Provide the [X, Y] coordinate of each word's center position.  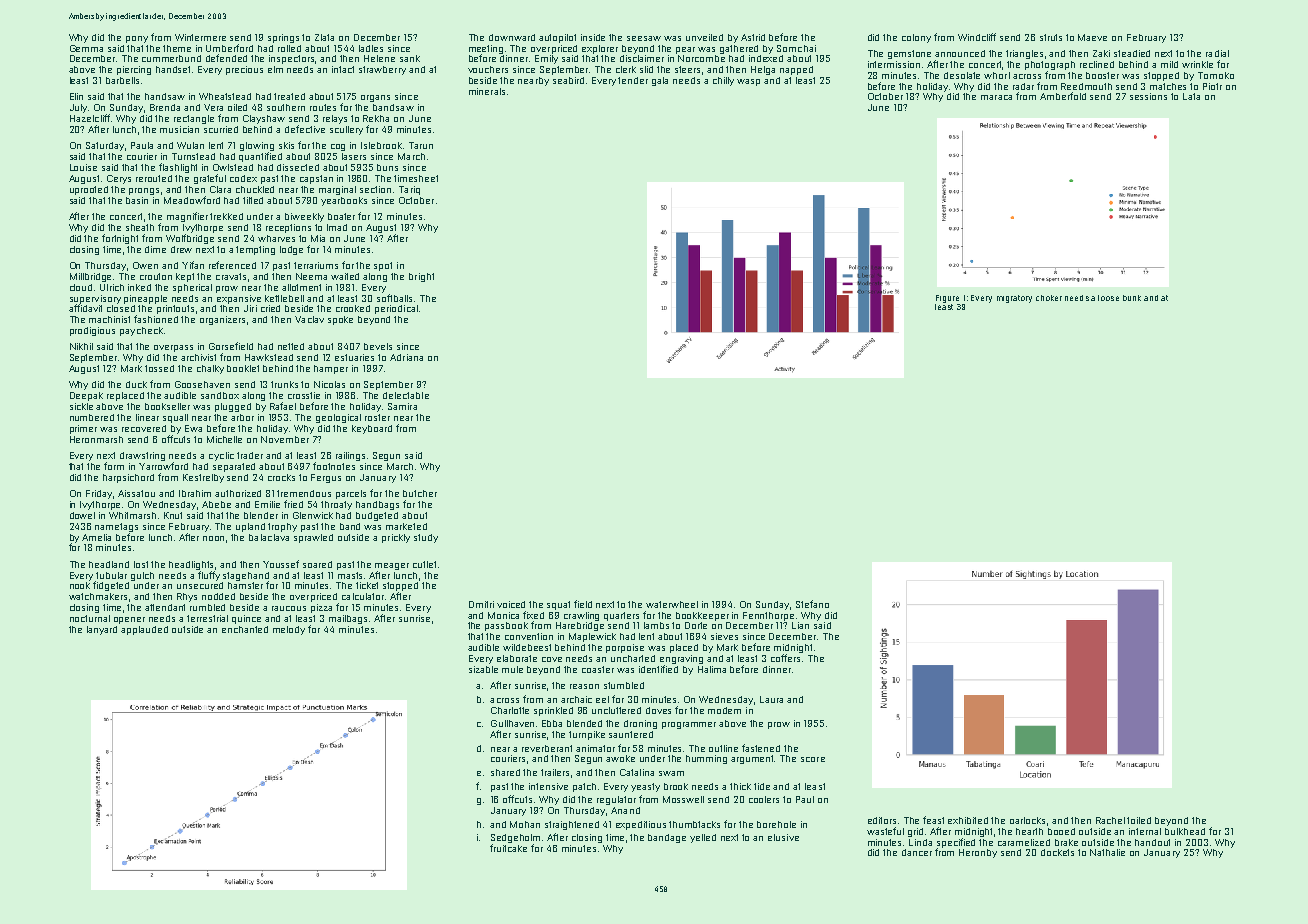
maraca [996, 97]
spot [383, 266]
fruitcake [508, 848]
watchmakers [98, 596]
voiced [511, 604]
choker [1049, 298]
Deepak [86, 396]
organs [375, 98]
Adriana [406, 357]
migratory [1014, 299]
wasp [748, 82]
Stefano [812, 604]
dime [155, 249]
